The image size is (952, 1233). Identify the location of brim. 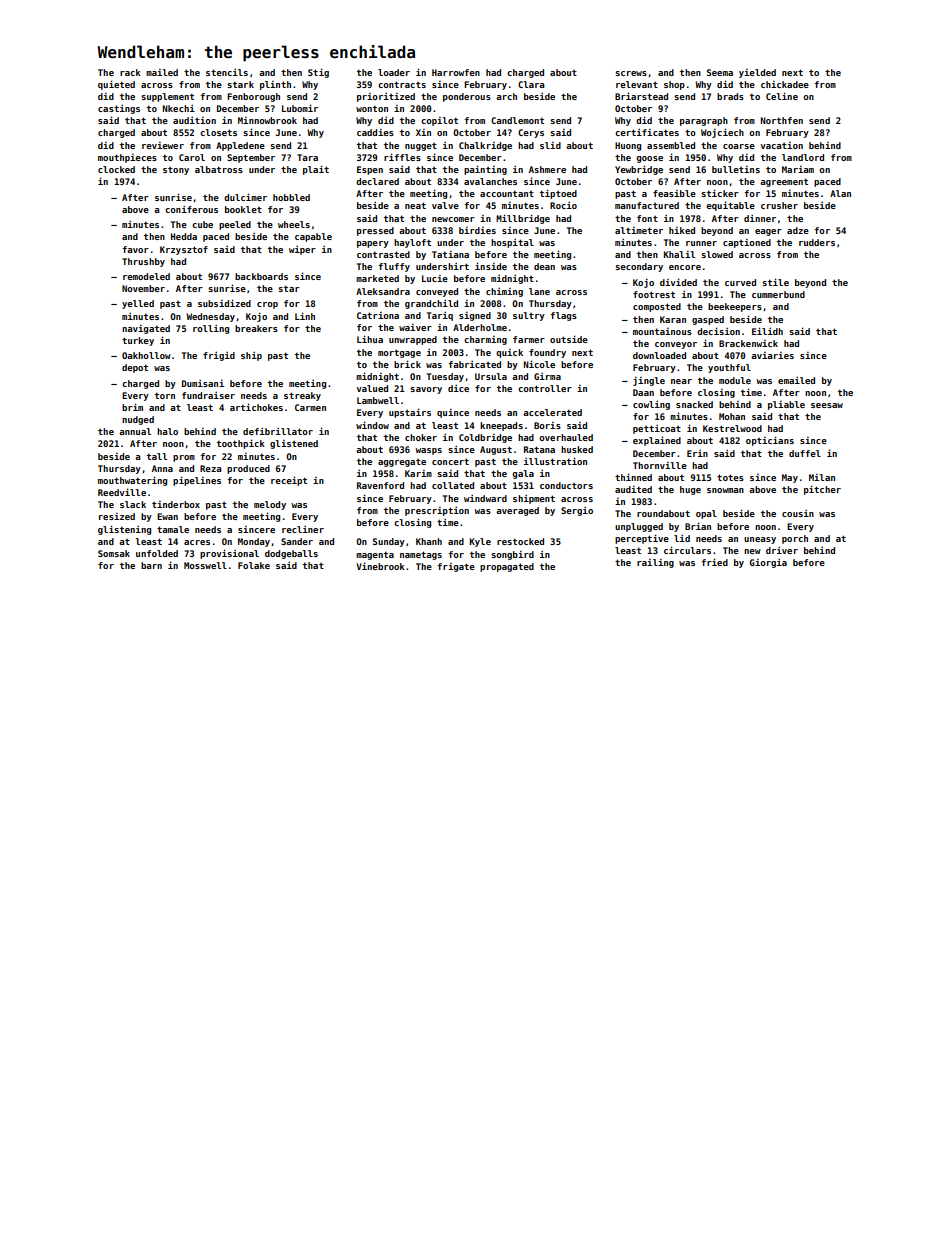
(132, 407).
